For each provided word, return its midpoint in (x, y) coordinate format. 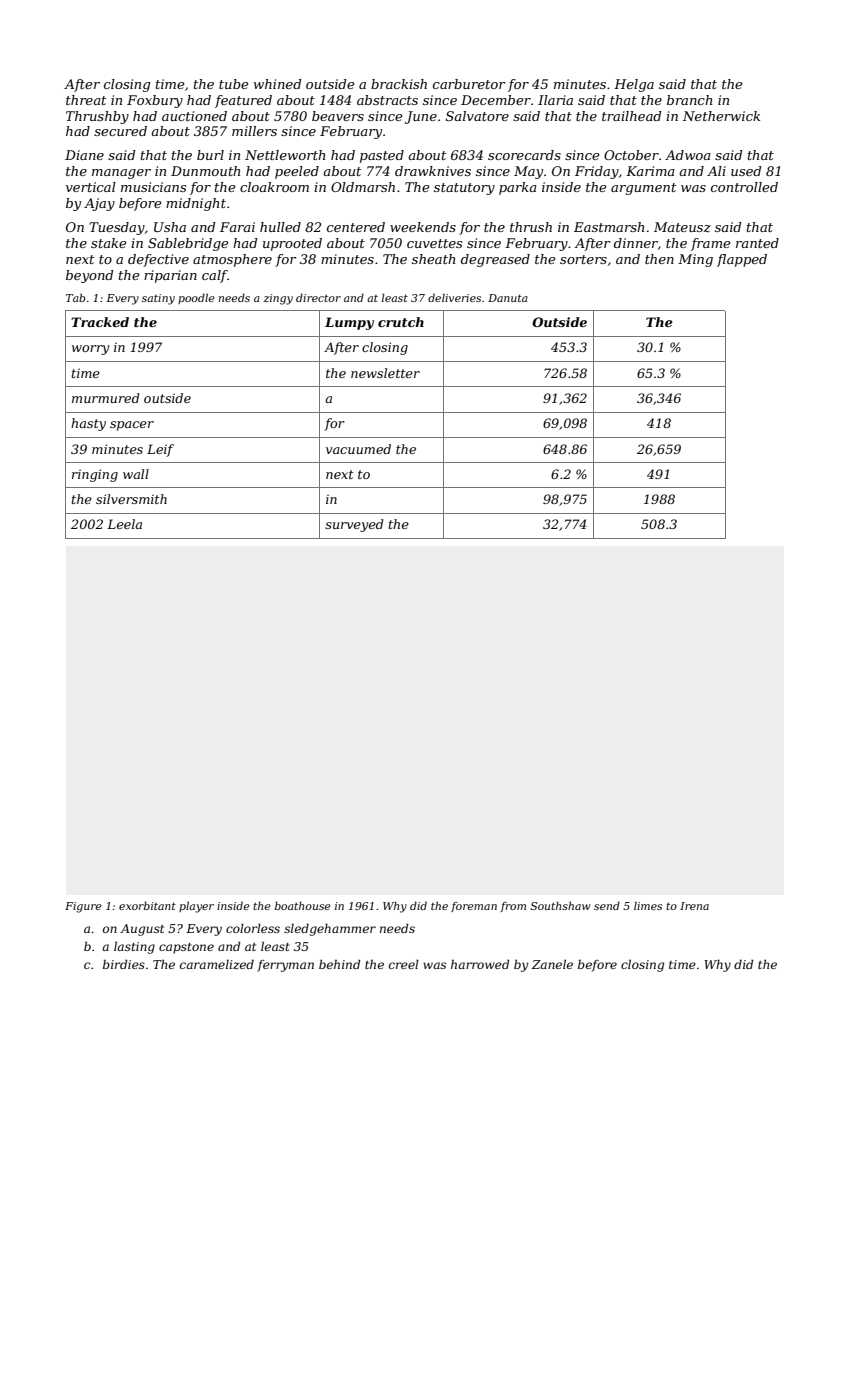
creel (404, 964)
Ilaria (555, 100)
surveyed (354, 525)
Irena (694, 906)
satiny (158, 299)
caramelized (217, 964)
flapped (742, 260)
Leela (124, 524)
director (318, 298)
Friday (597, 172)
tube (234, 84)
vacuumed (358, 449)
